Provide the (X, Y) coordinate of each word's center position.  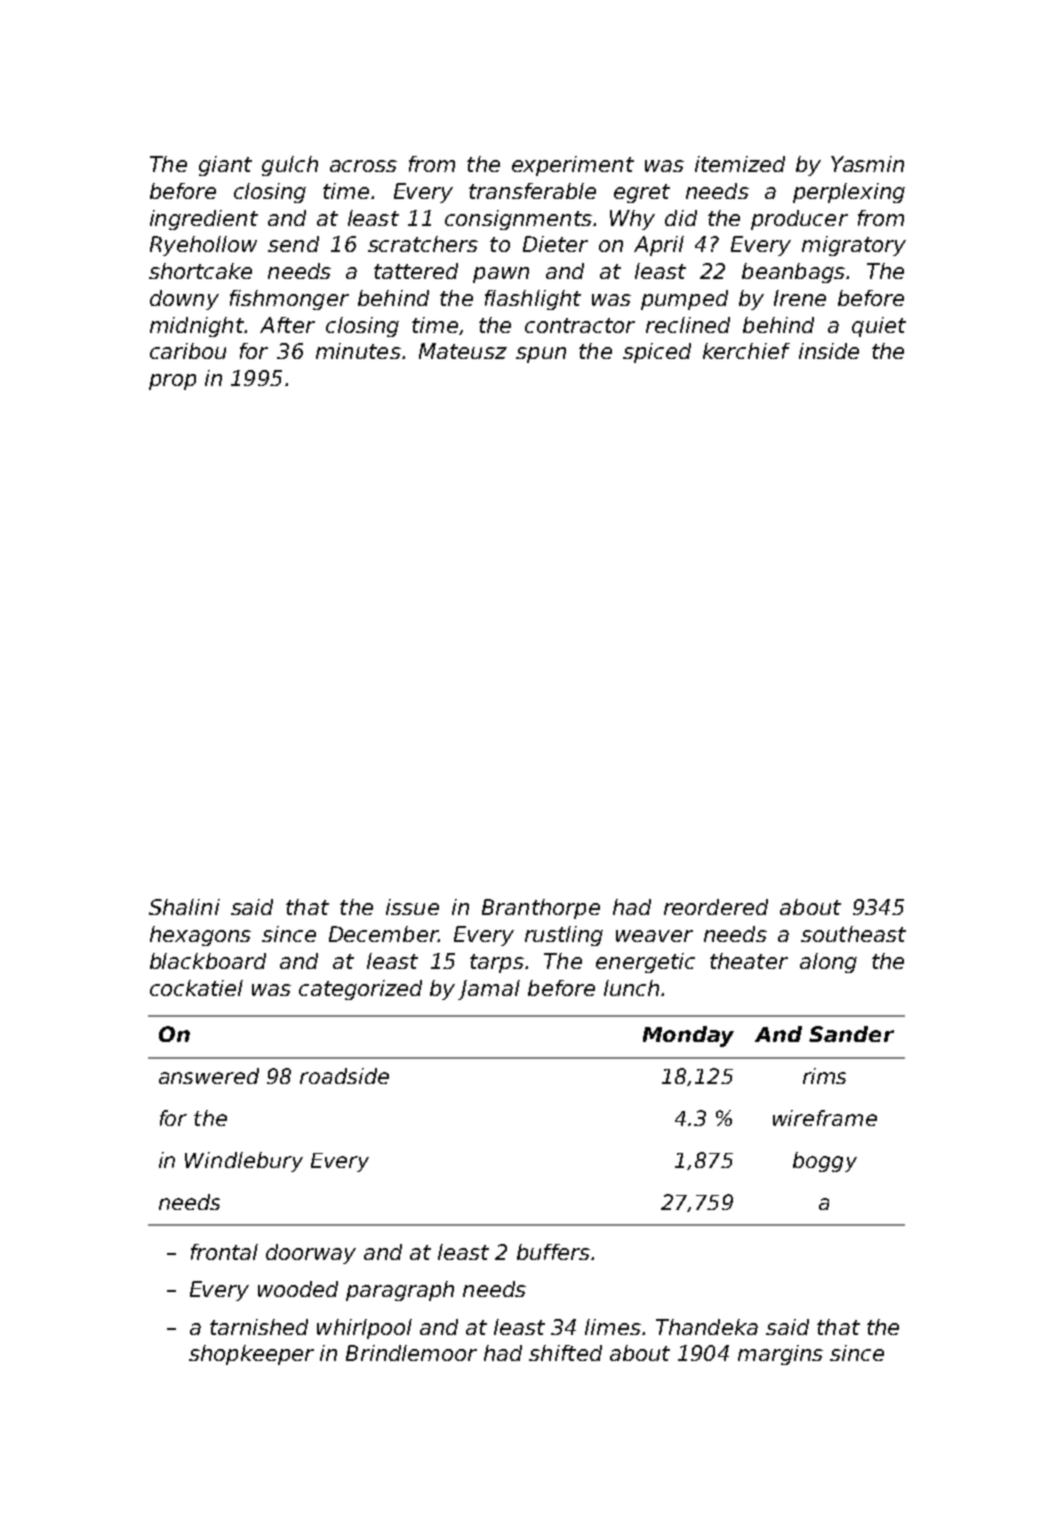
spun (541, 355)
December (383, 934)
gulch (290, 166)
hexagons (200, 936)
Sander (851, 1034)
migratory (854, 246)
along (828, 963)
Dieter (555, 244)
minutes (358, 351)
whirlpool (364, 1329)
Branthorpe (541, 909)
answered (209, 1076)
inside (829, 351)
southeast (853, 934)
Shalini (184, 907)
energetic (645, 963)
